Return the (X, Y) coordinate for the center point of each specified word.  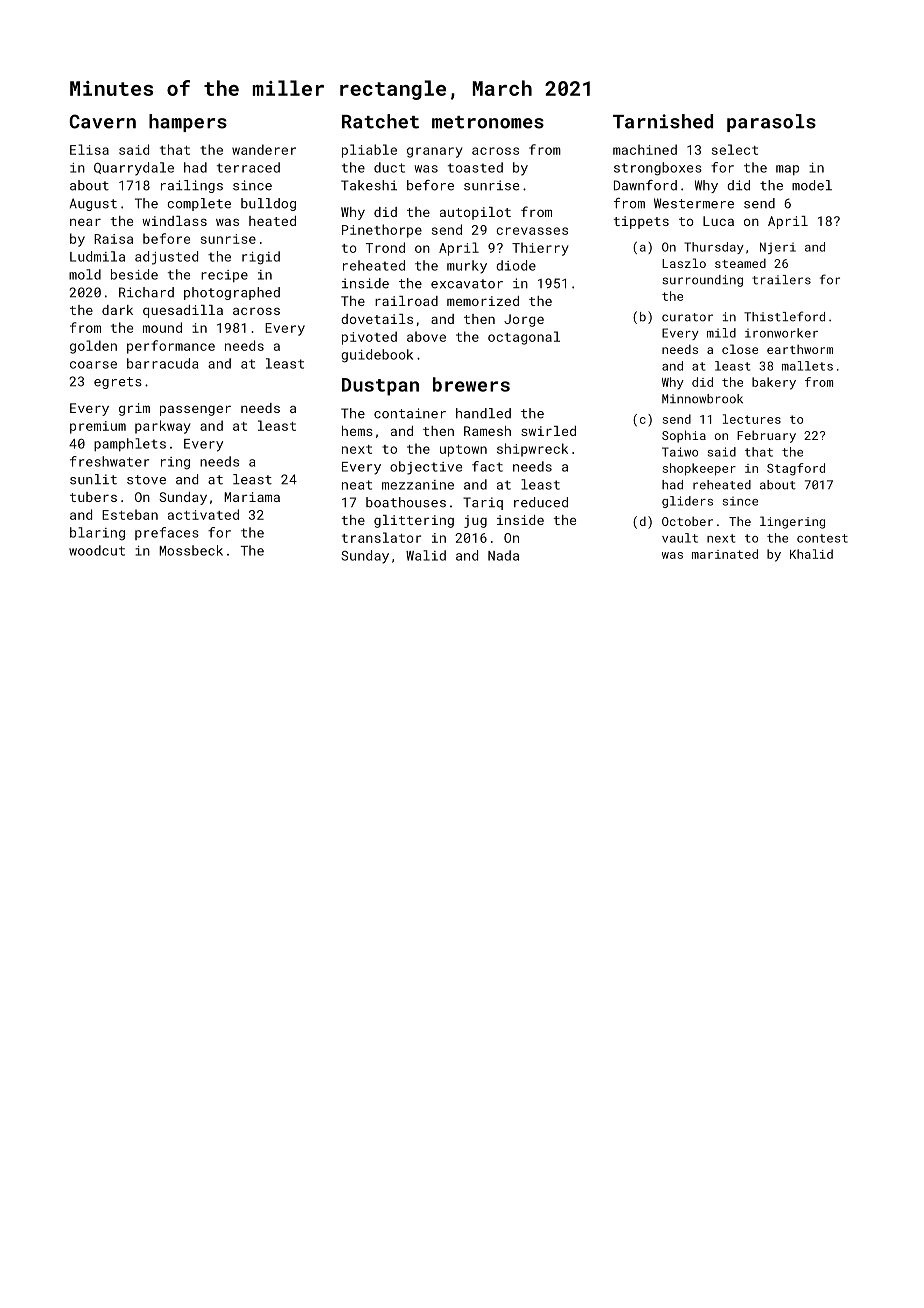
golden (93, 347)
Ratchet (380, 121)
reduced (541, 502)
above (426, 336)
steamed (740, 263)
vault (680, 538)
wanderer (264, 149)
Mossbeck (191, 550)
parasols (771, 123)
